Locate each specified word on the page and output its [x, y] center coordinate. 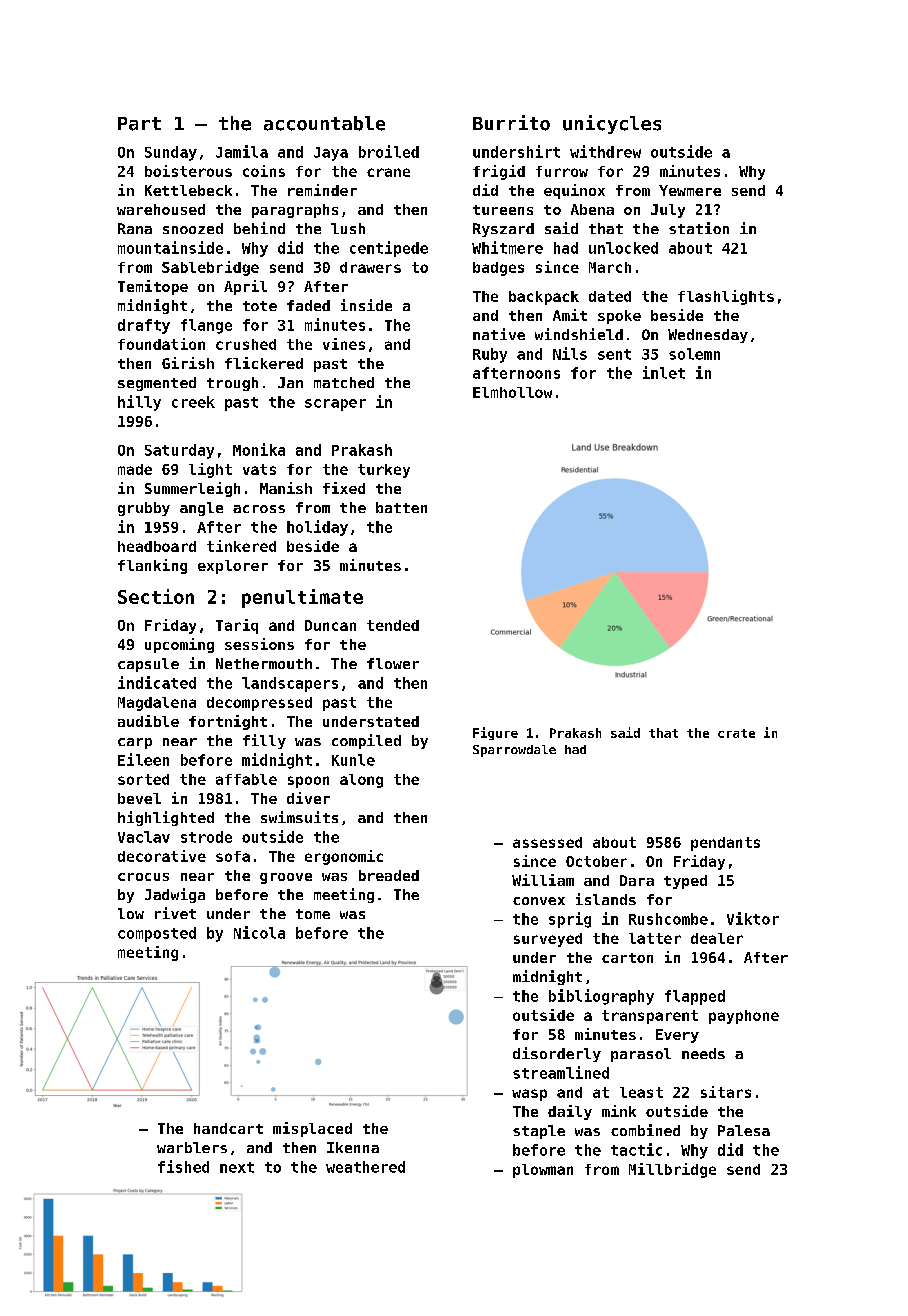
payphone [744, 1017]
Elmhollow [512, 392]
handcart [228, 1128]
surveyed [548, 940]
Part [139, 124]
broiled [389, 151]
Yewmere [690, 190]
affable [246, 779]
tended [393, 625]
